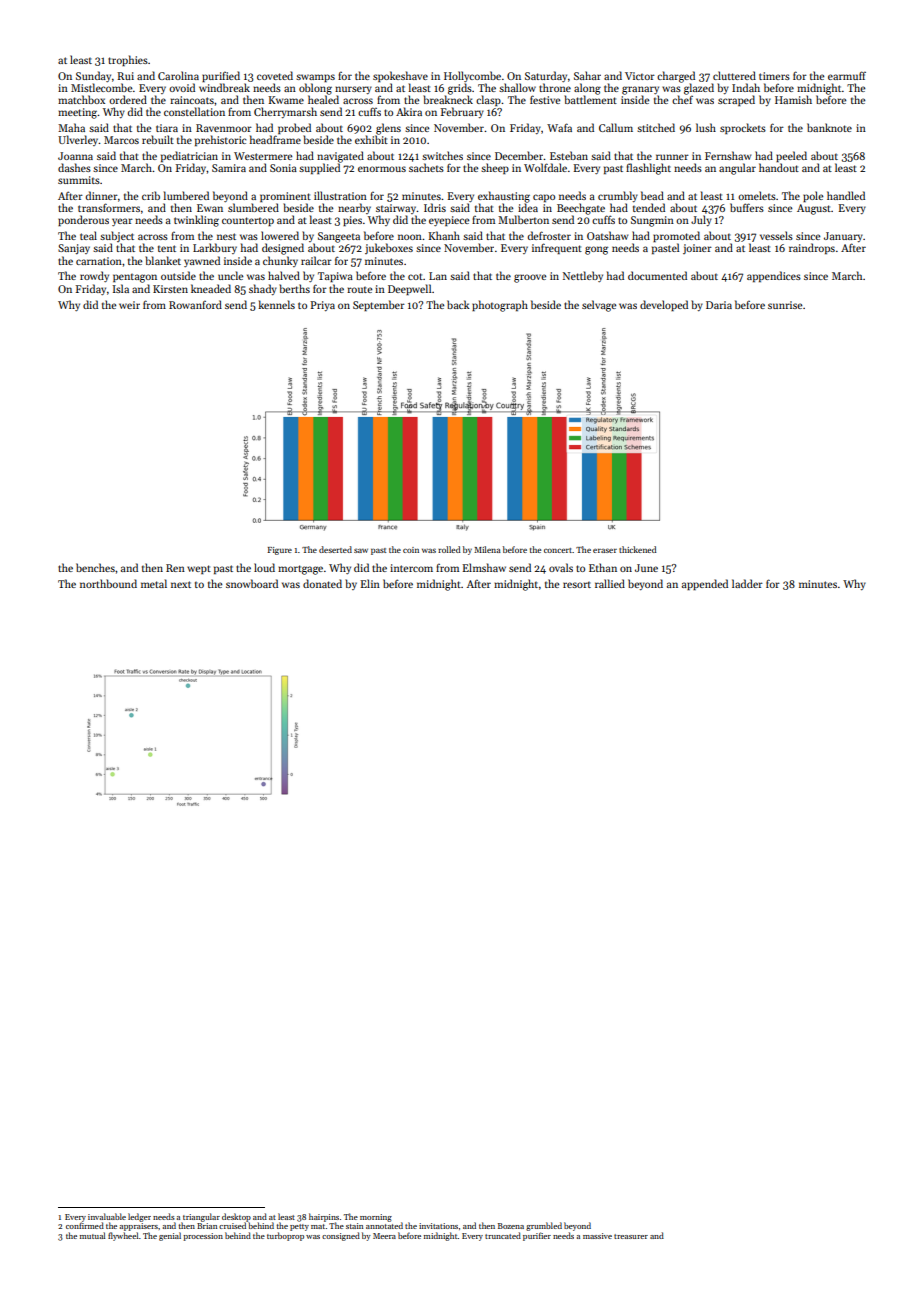 Image resolution: width=924 pixels, height=1308 pixels. Describe the element at coordinates (107, 1216) in the image. I see `invaluable` at that location.
